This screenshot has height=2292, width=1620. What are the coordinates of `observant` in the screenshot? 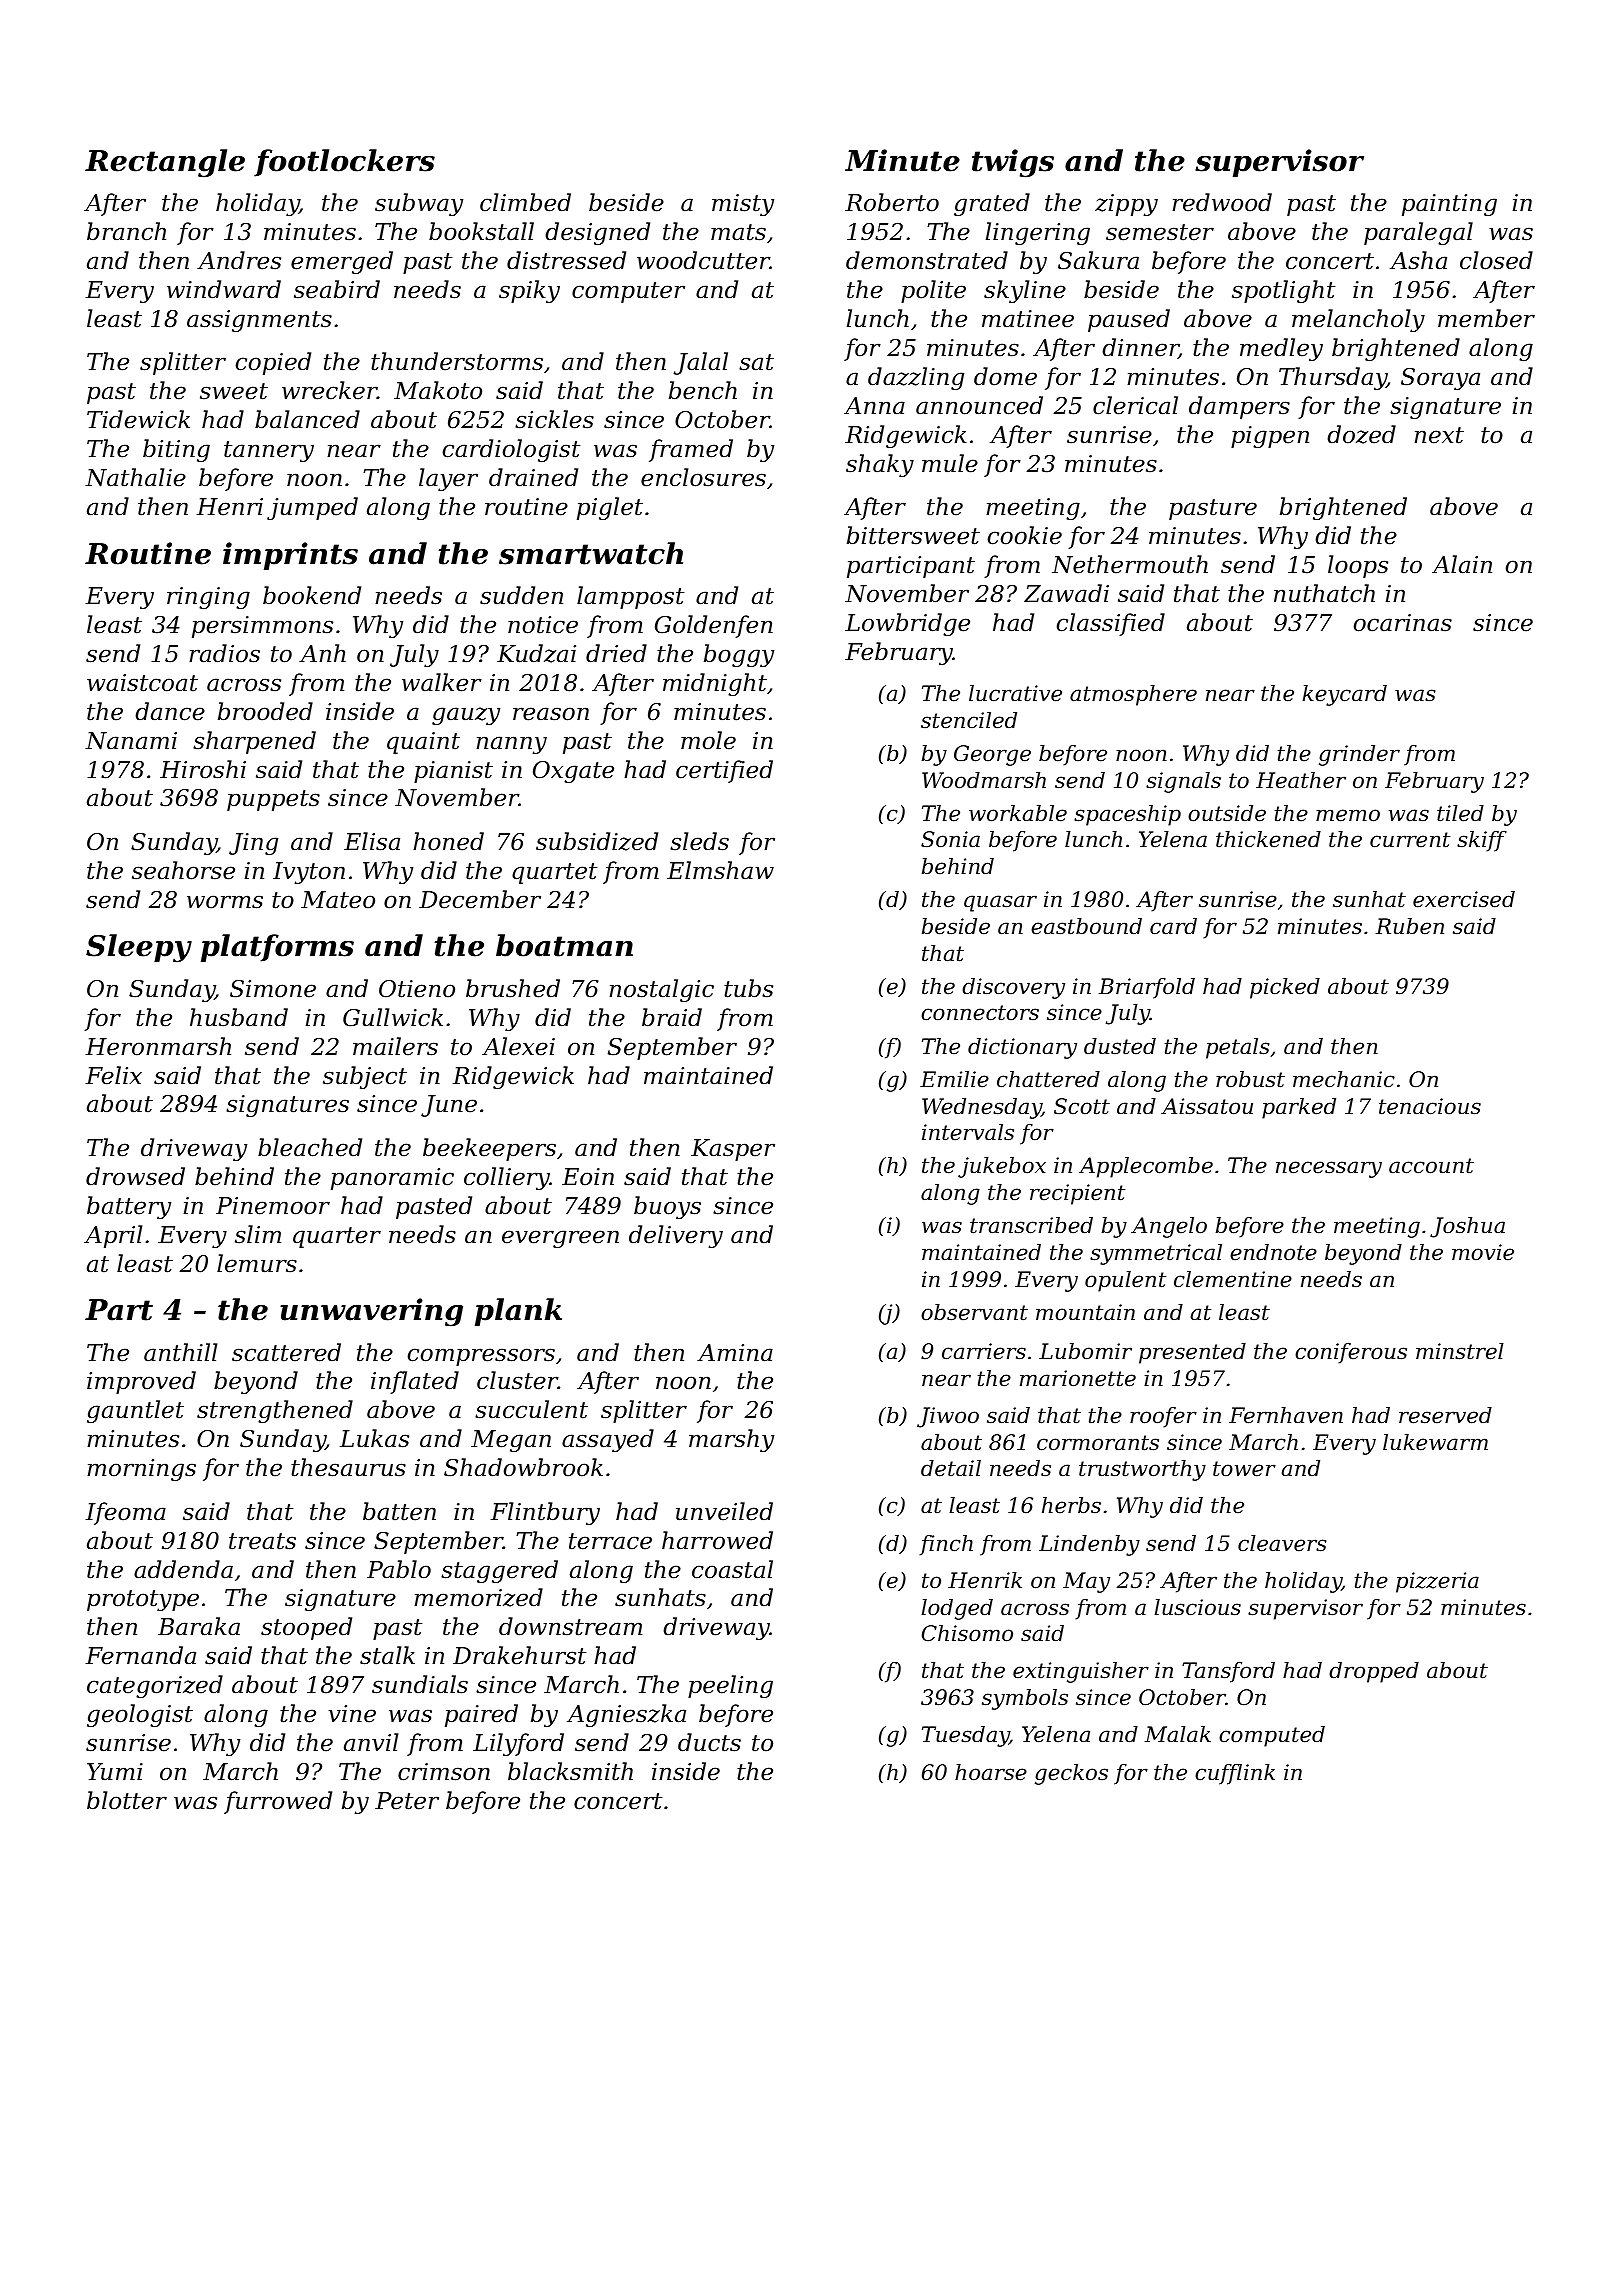 It's located at (974, 1312).
